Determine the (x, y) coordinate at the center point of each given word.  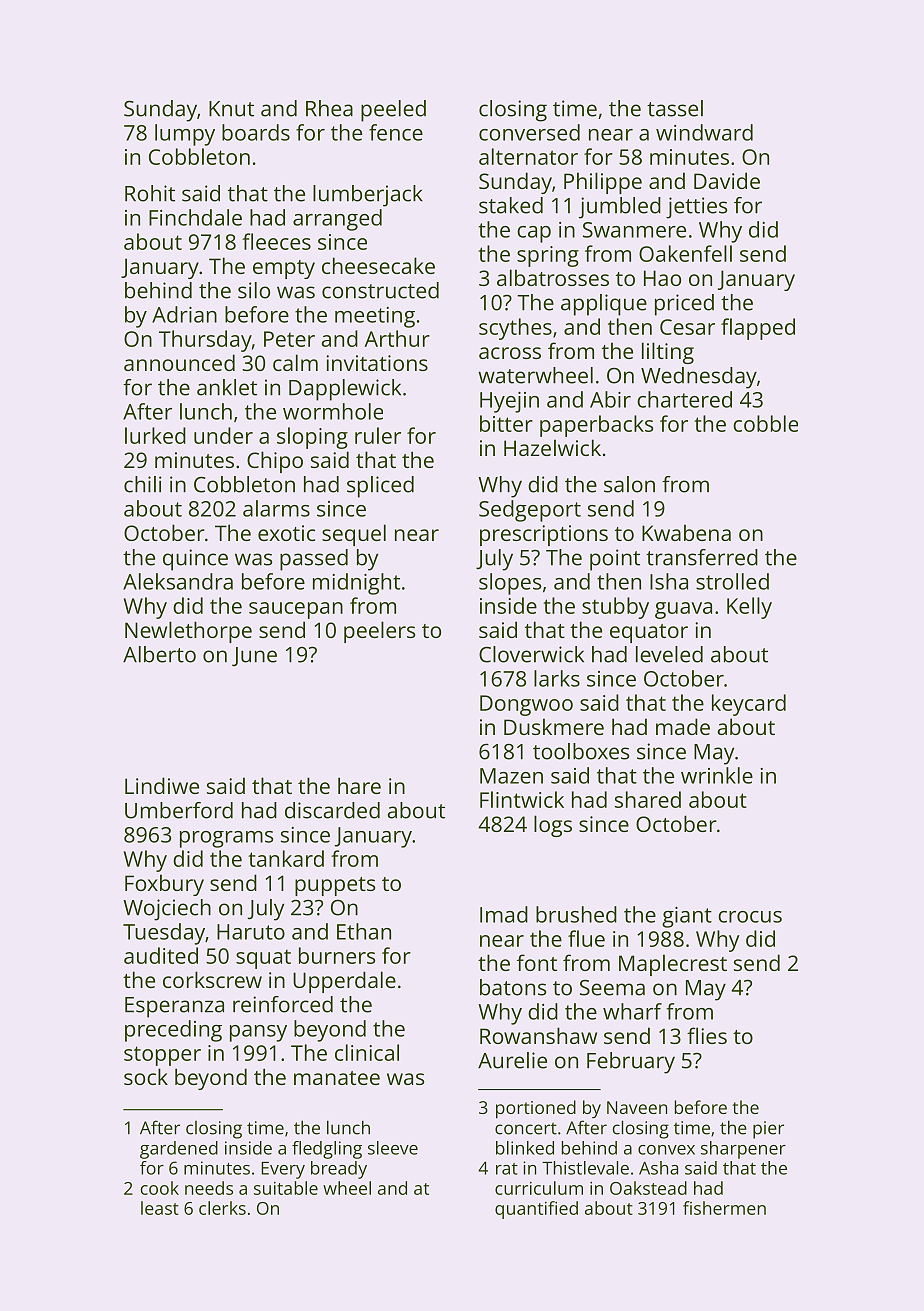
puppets (335, 886)
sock (146, 1076)
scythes (515, 329)
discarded (332, 810)
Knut (231, 109)
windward (704, 132)
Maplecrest (673, 965)
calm (295, 362)
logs (553, 826)
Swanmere (634, 230)
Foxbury (164, 885)
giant (687, 917)
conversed (529, 132)
